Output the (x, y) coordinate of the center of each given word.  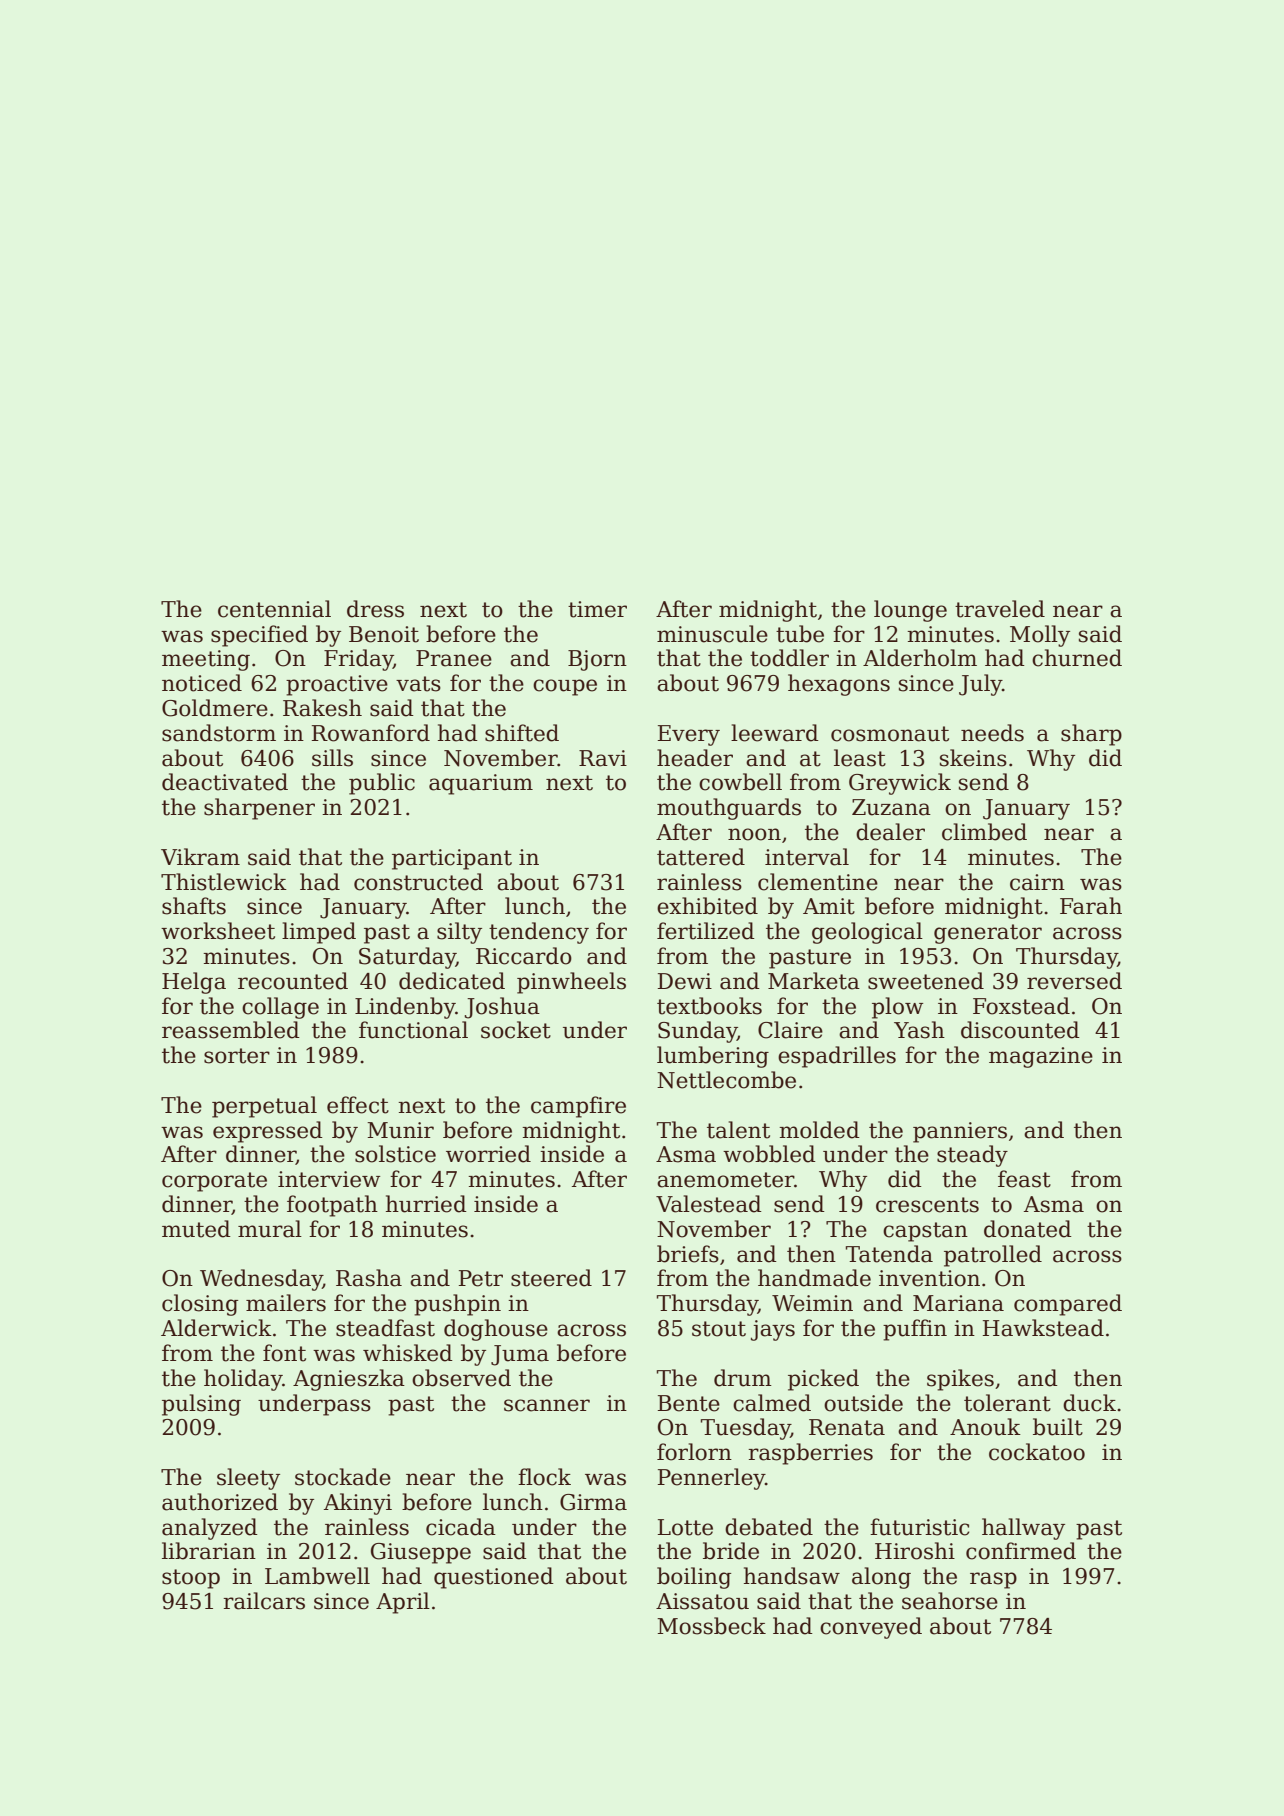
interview (329, 1179)
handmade (814, 1278)
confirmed (1021, 1551)
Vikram (200, 857)
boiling (694, 1578)
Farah (1091, 906)
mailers (286, 1303)
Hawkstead (1043, 1328)
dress (375, 609)
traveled (1000, 609)
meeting (206, 660)
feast (1024, 1179)
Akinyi (358, 1504)
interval (807, 857)
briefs (688, 1254)
